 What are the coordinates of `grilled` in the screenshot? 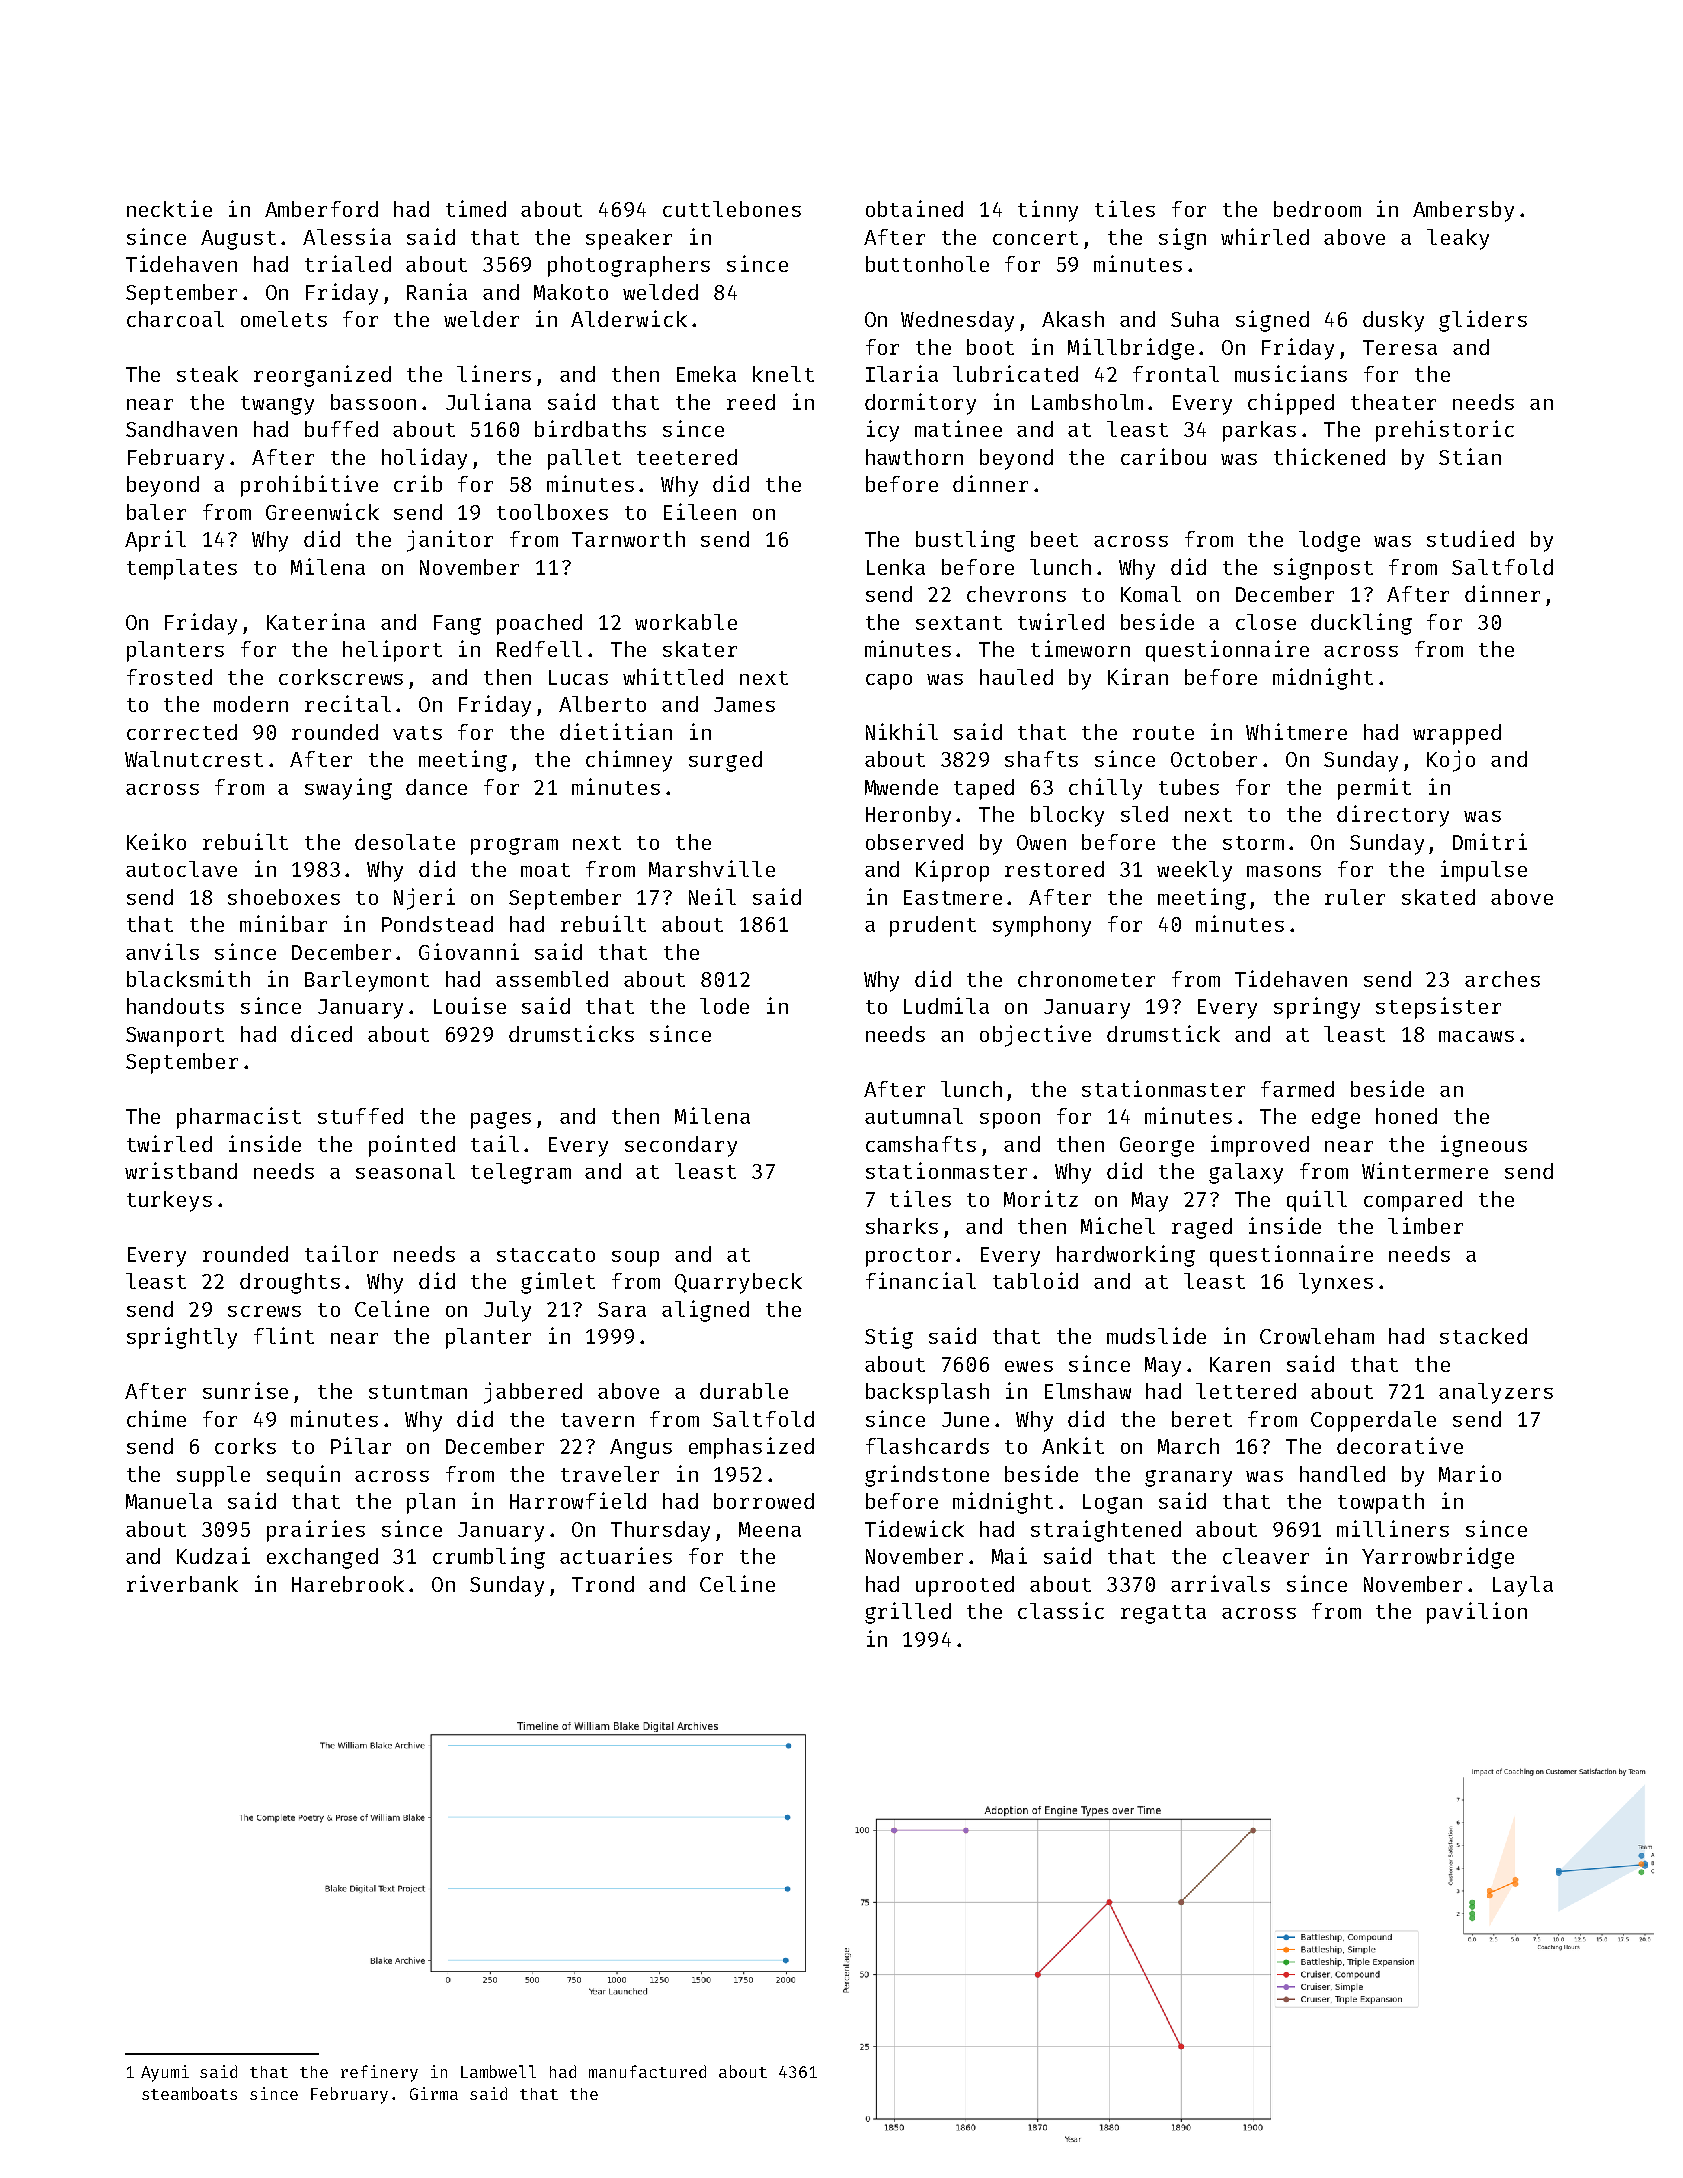 It's located at (908, 1613).
